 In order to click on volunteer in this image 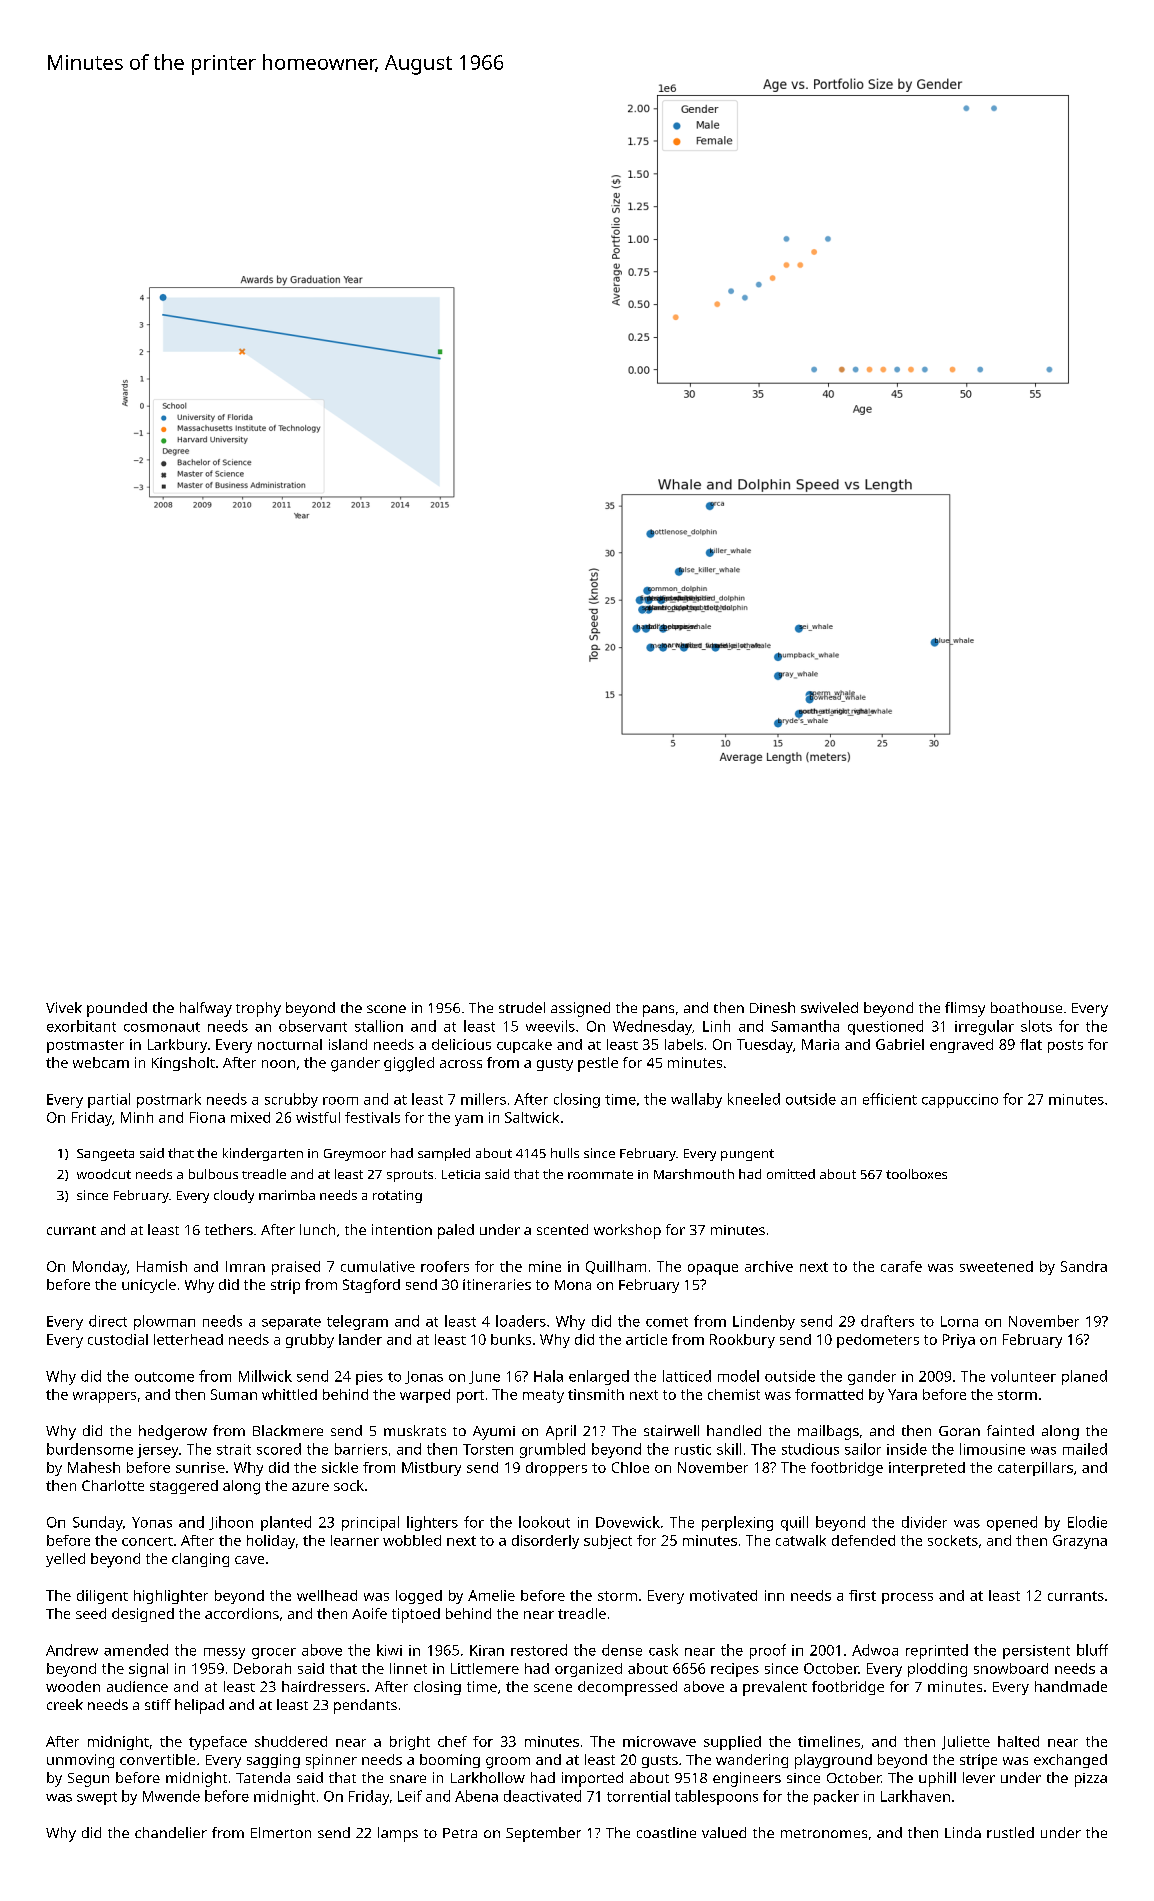, I will do `click(1023, 1376)`.
